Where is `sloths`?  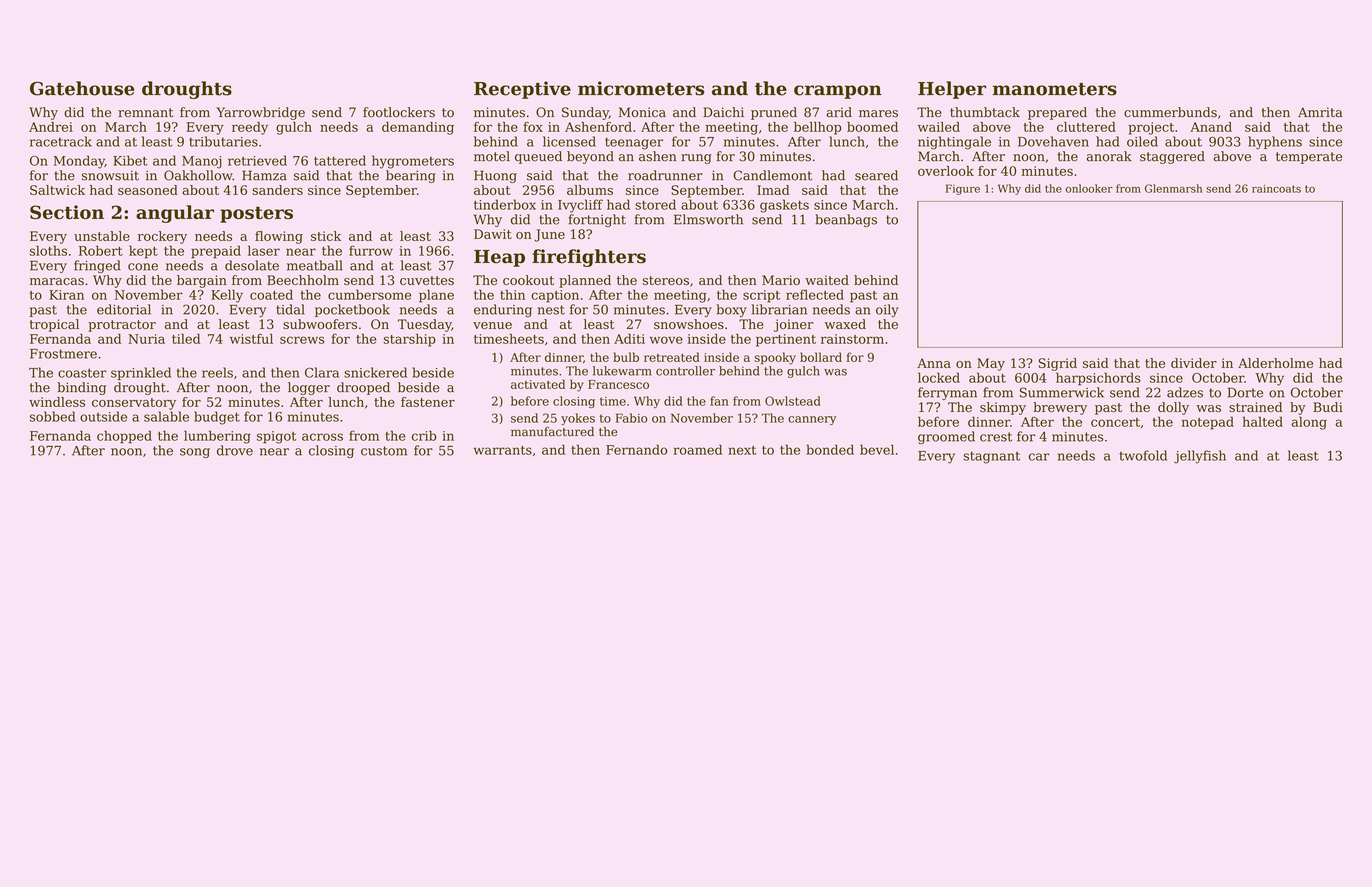 sloths is located at coordinates (48, 250).
